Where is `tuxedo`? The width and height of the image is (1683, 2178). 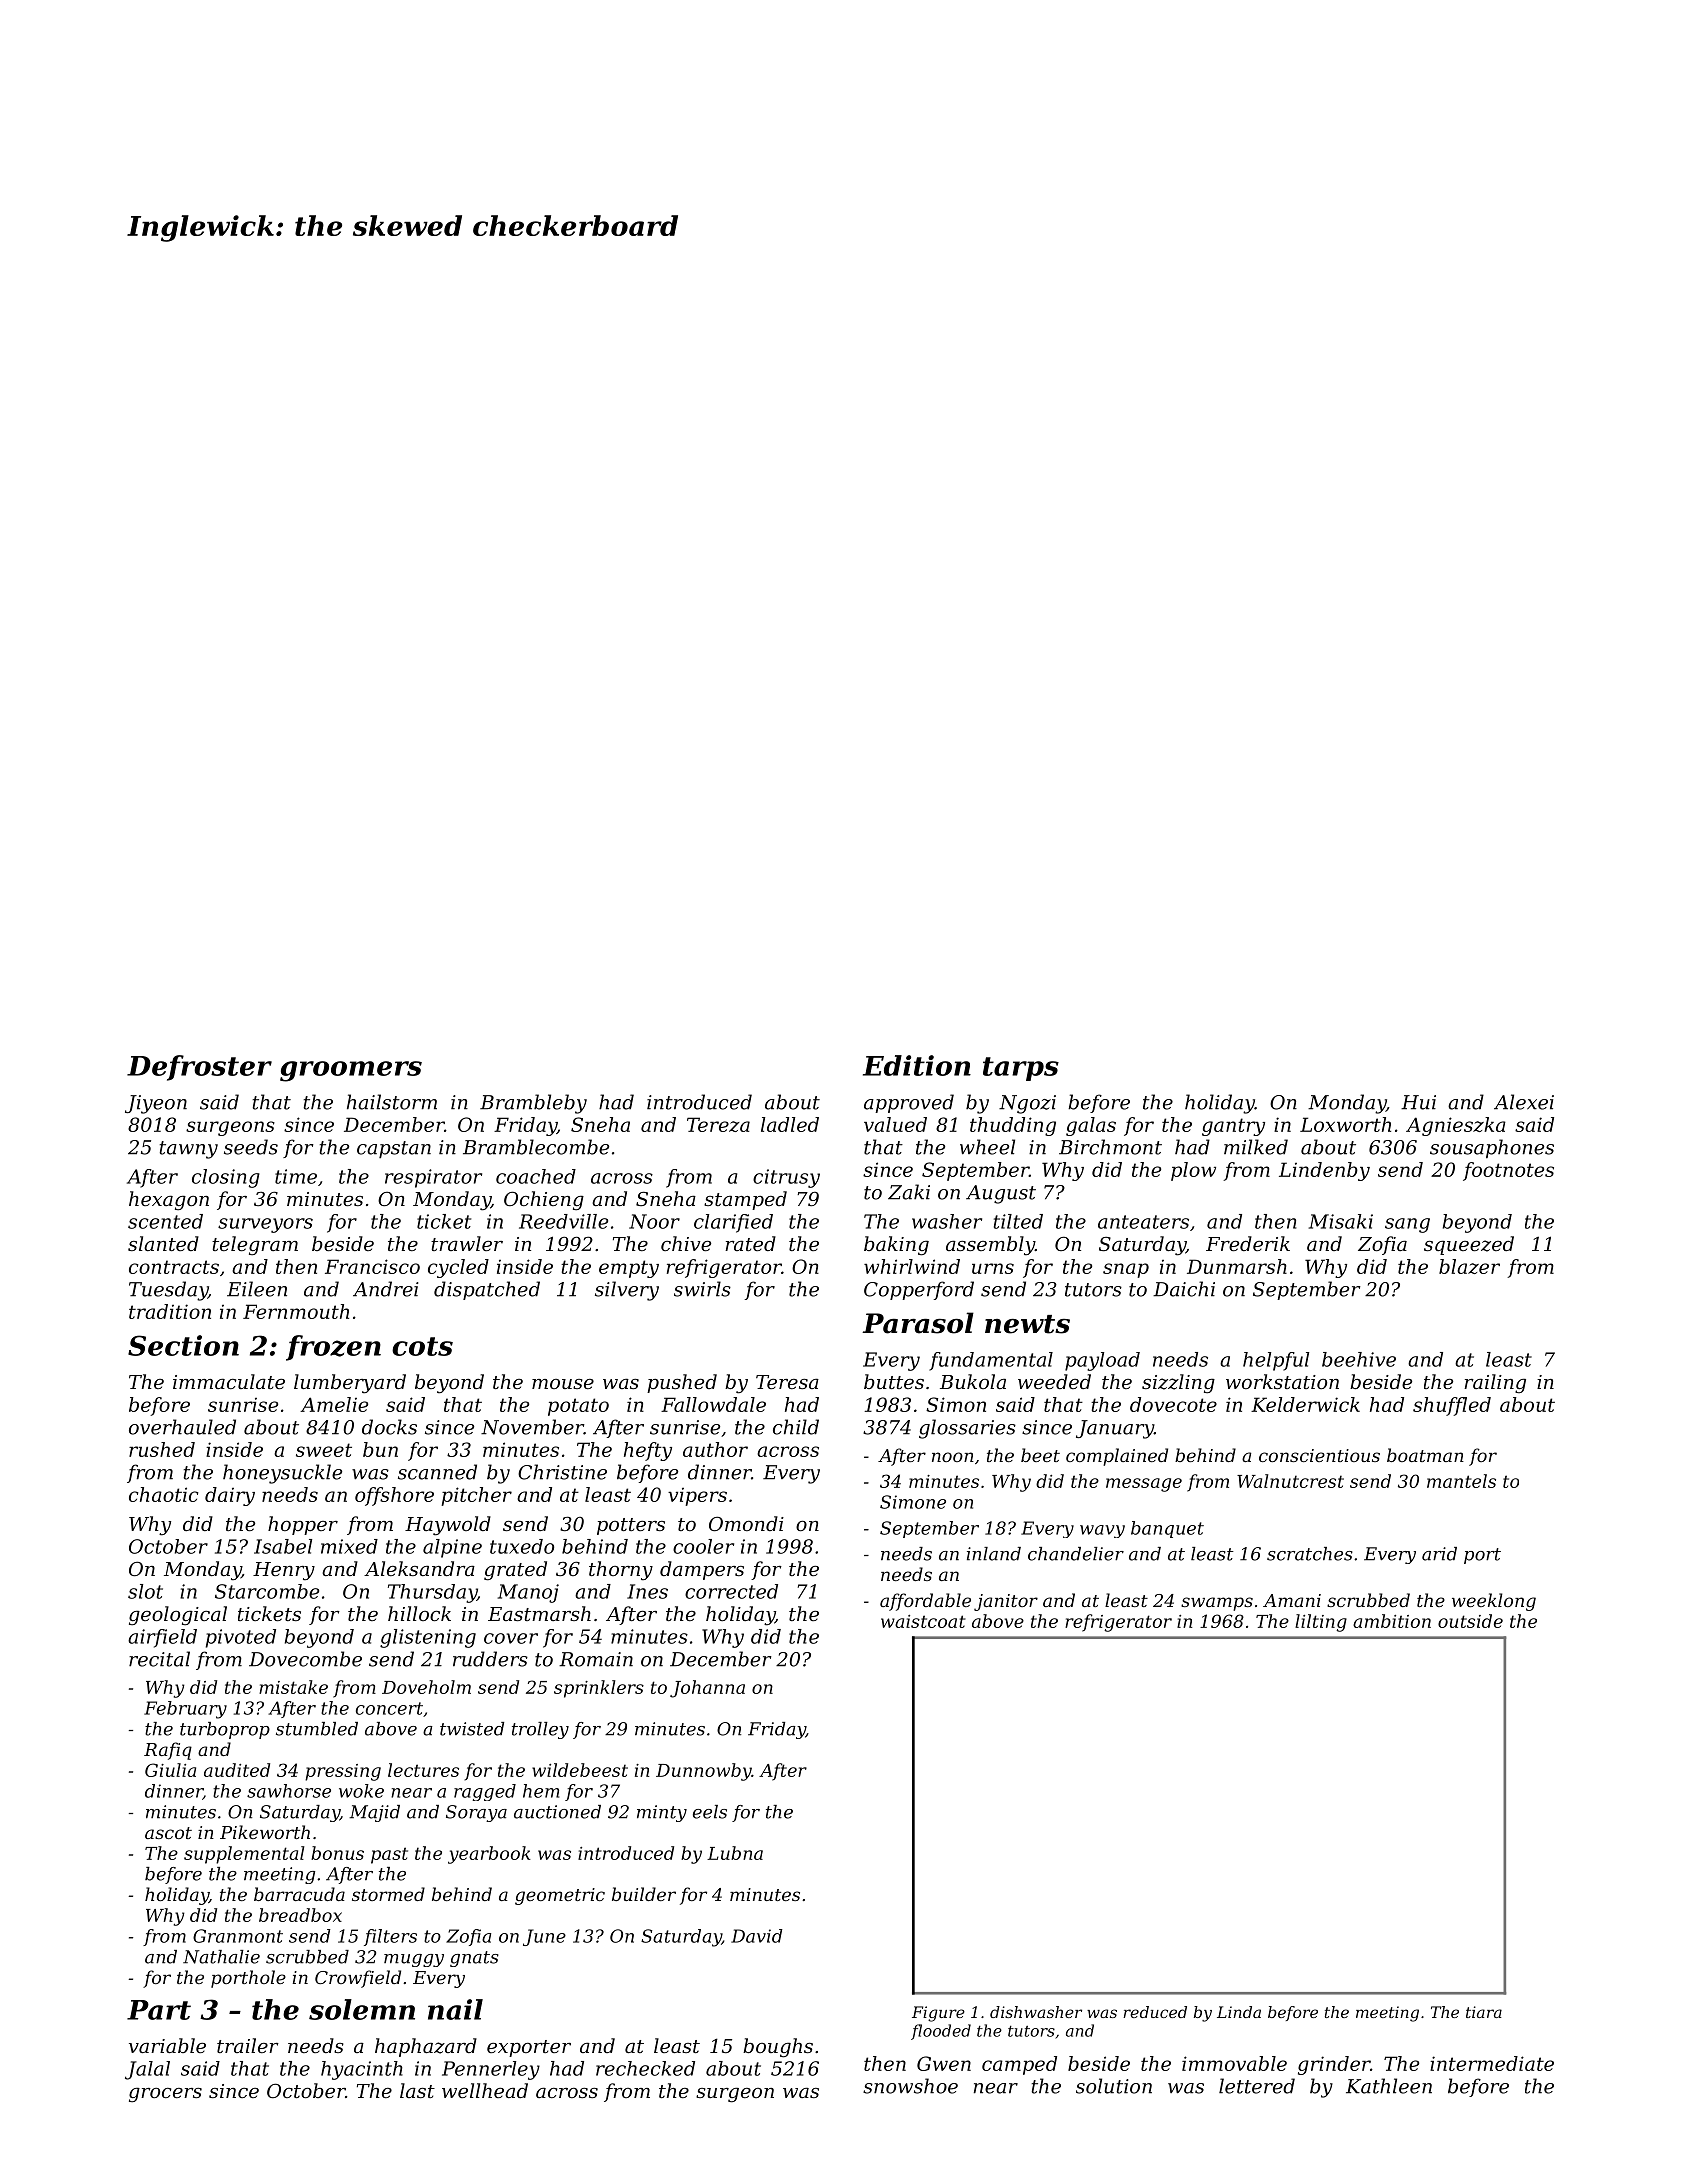
tuxedo is located at coordinates (522, 1546).
